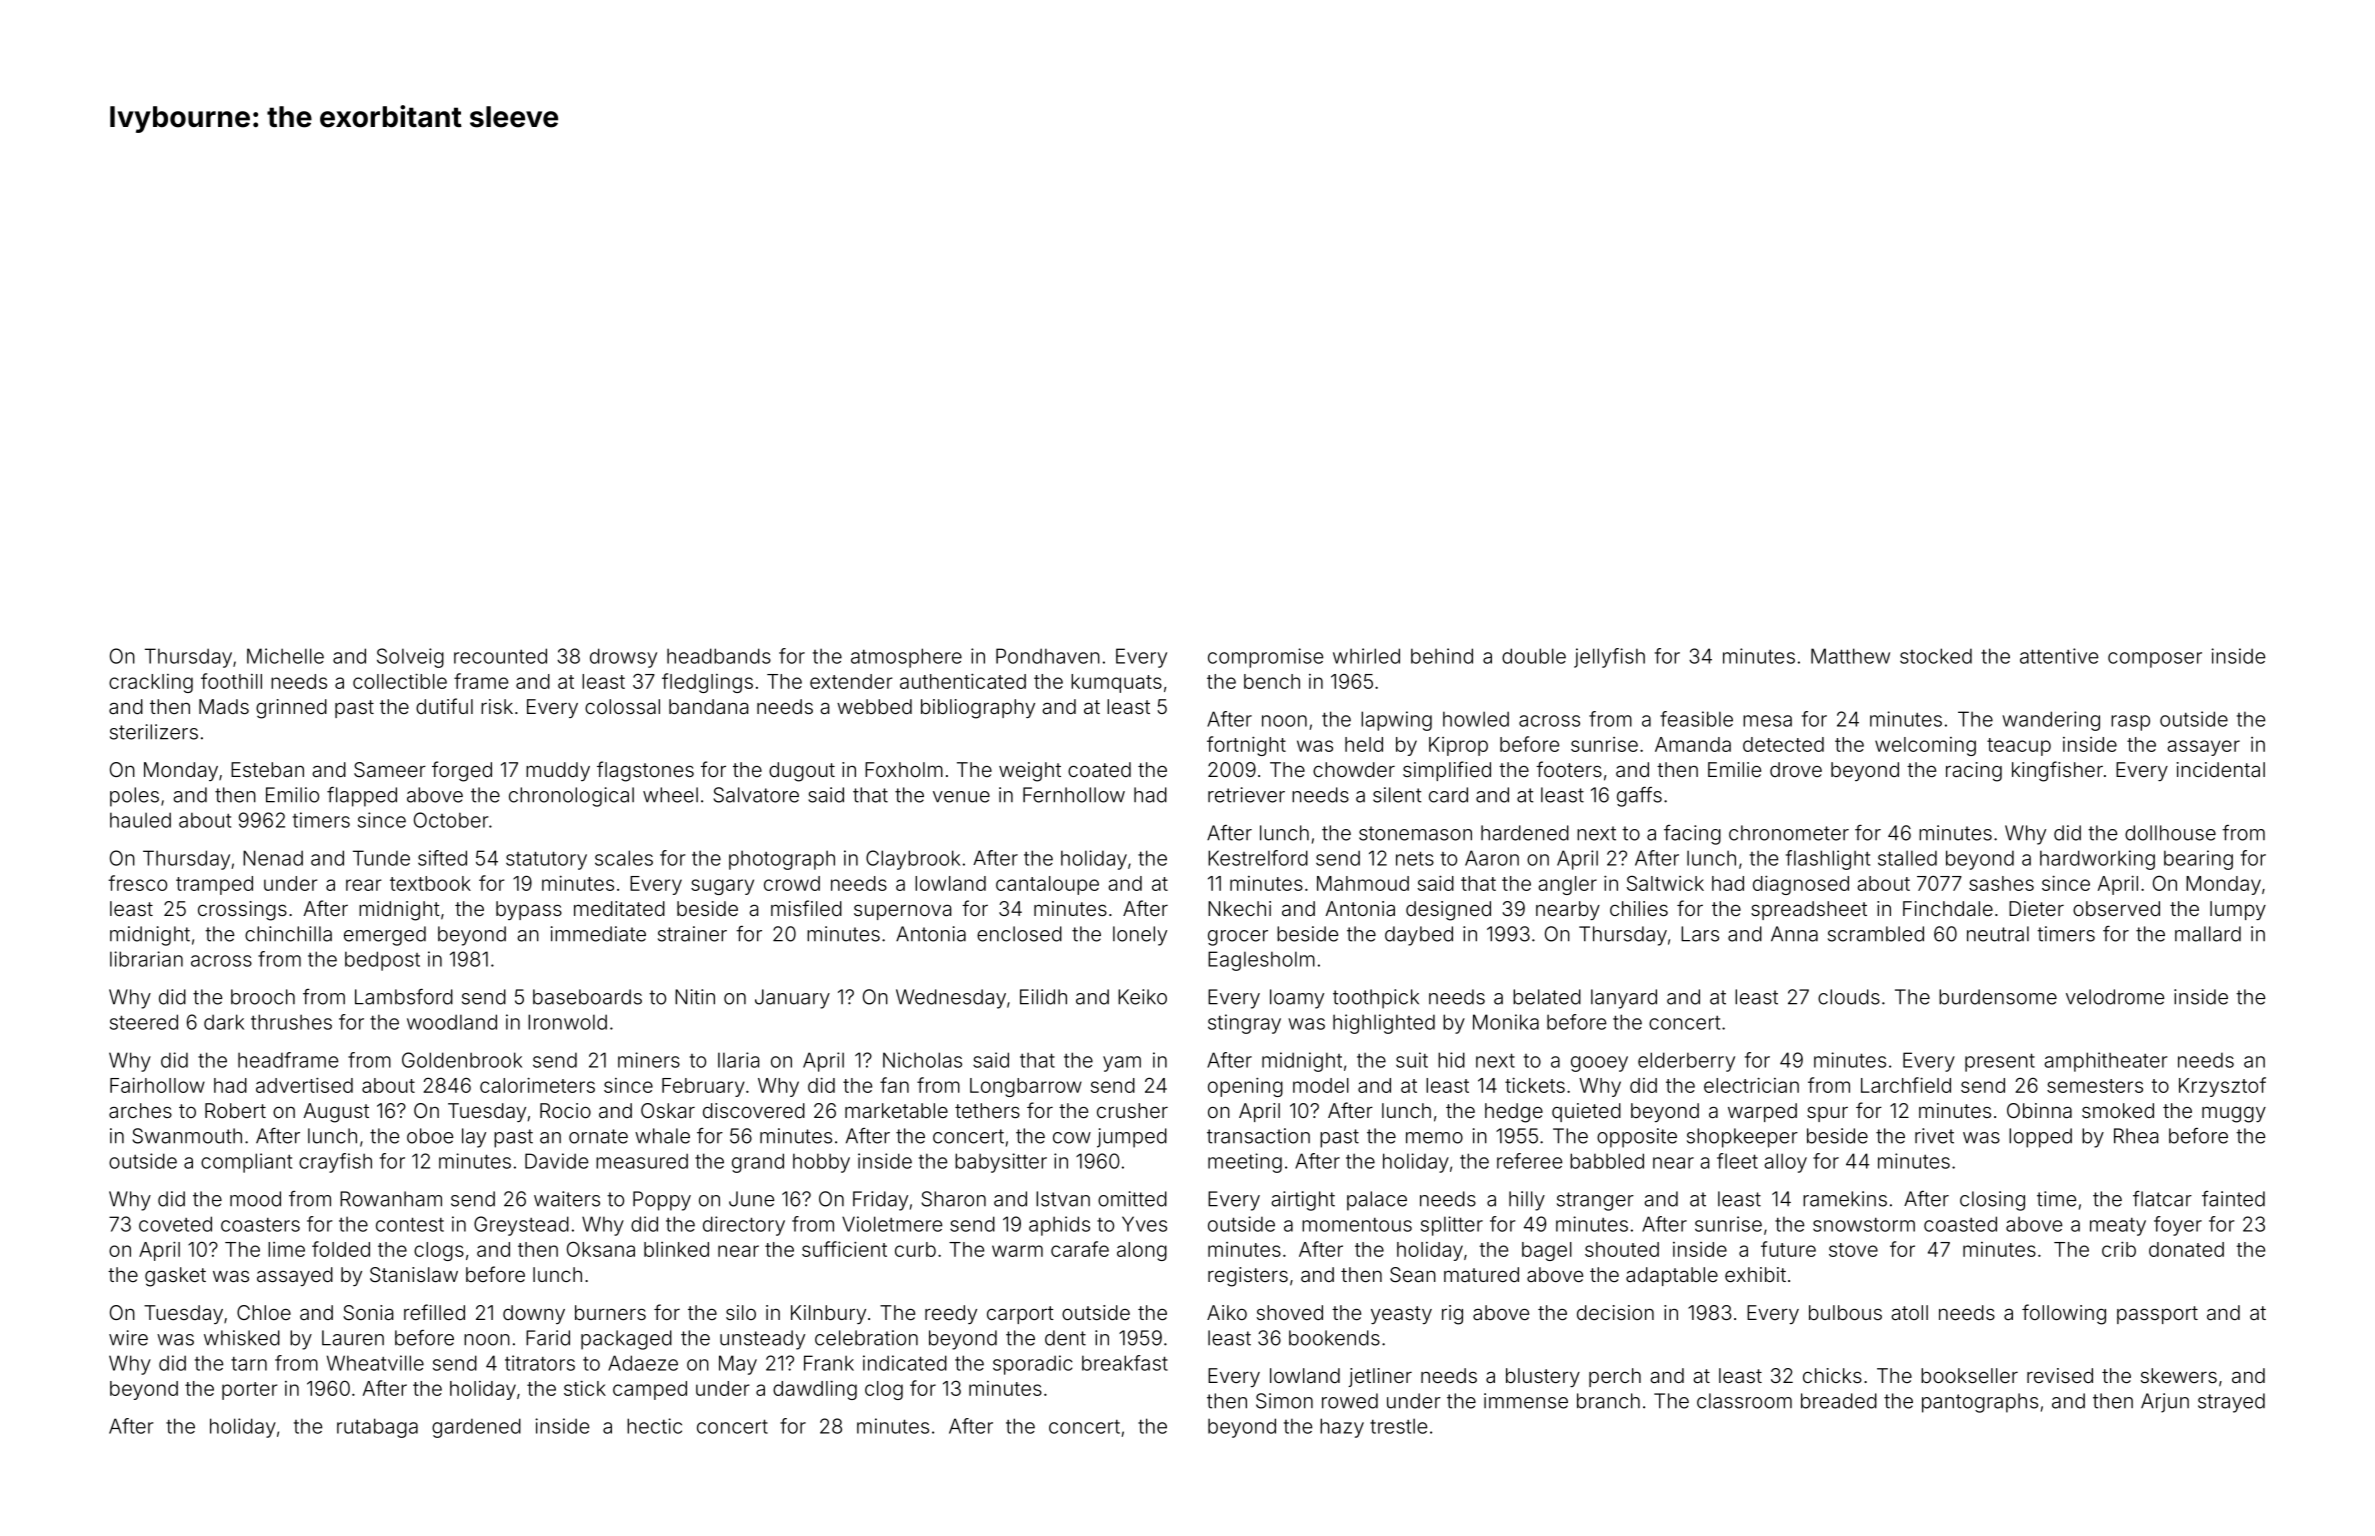  I want to click on compromise, so click(1265, 658).
